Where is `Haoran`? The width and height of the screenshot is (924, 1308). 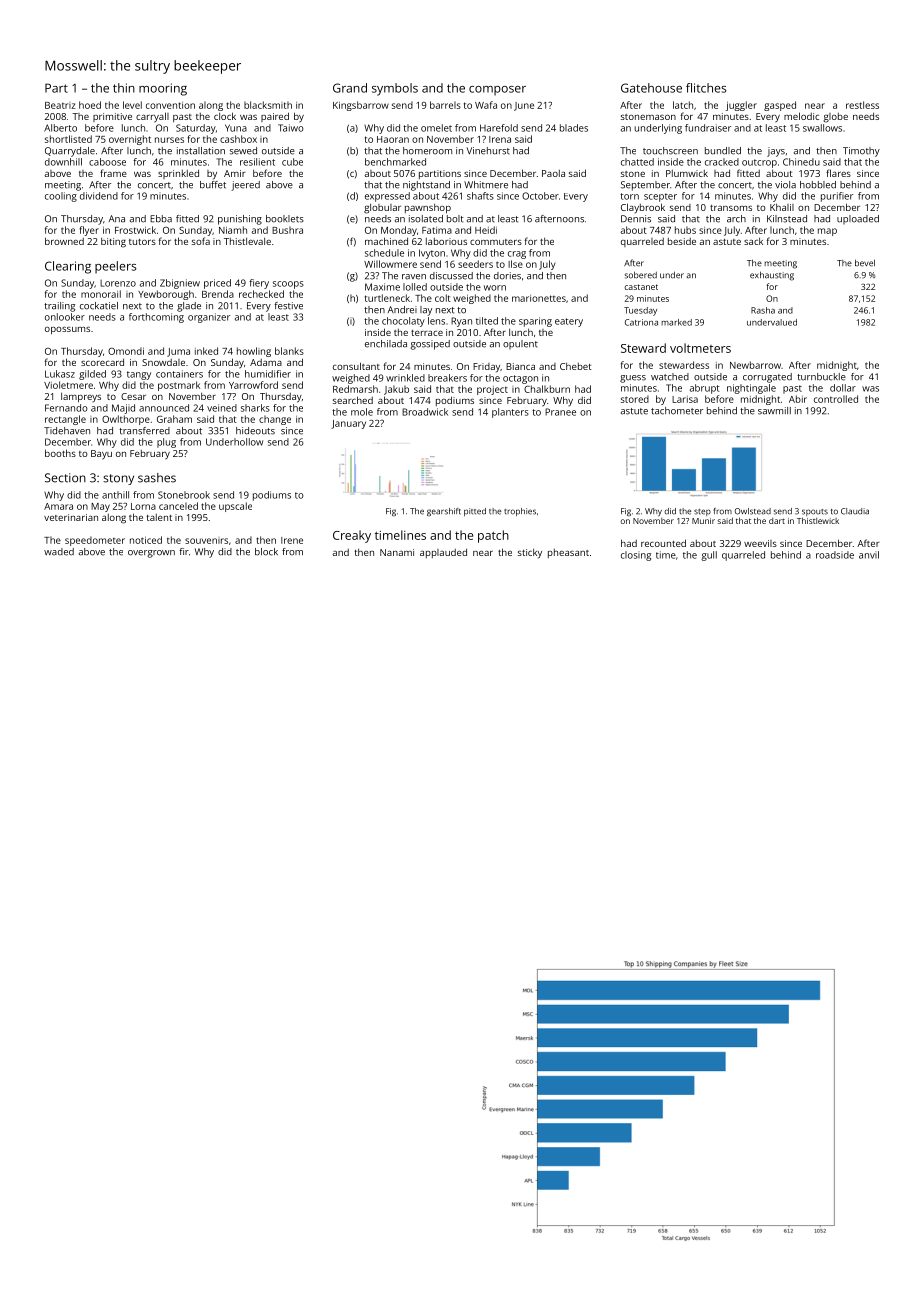
Haoran is located at coordinates (393, 139).
